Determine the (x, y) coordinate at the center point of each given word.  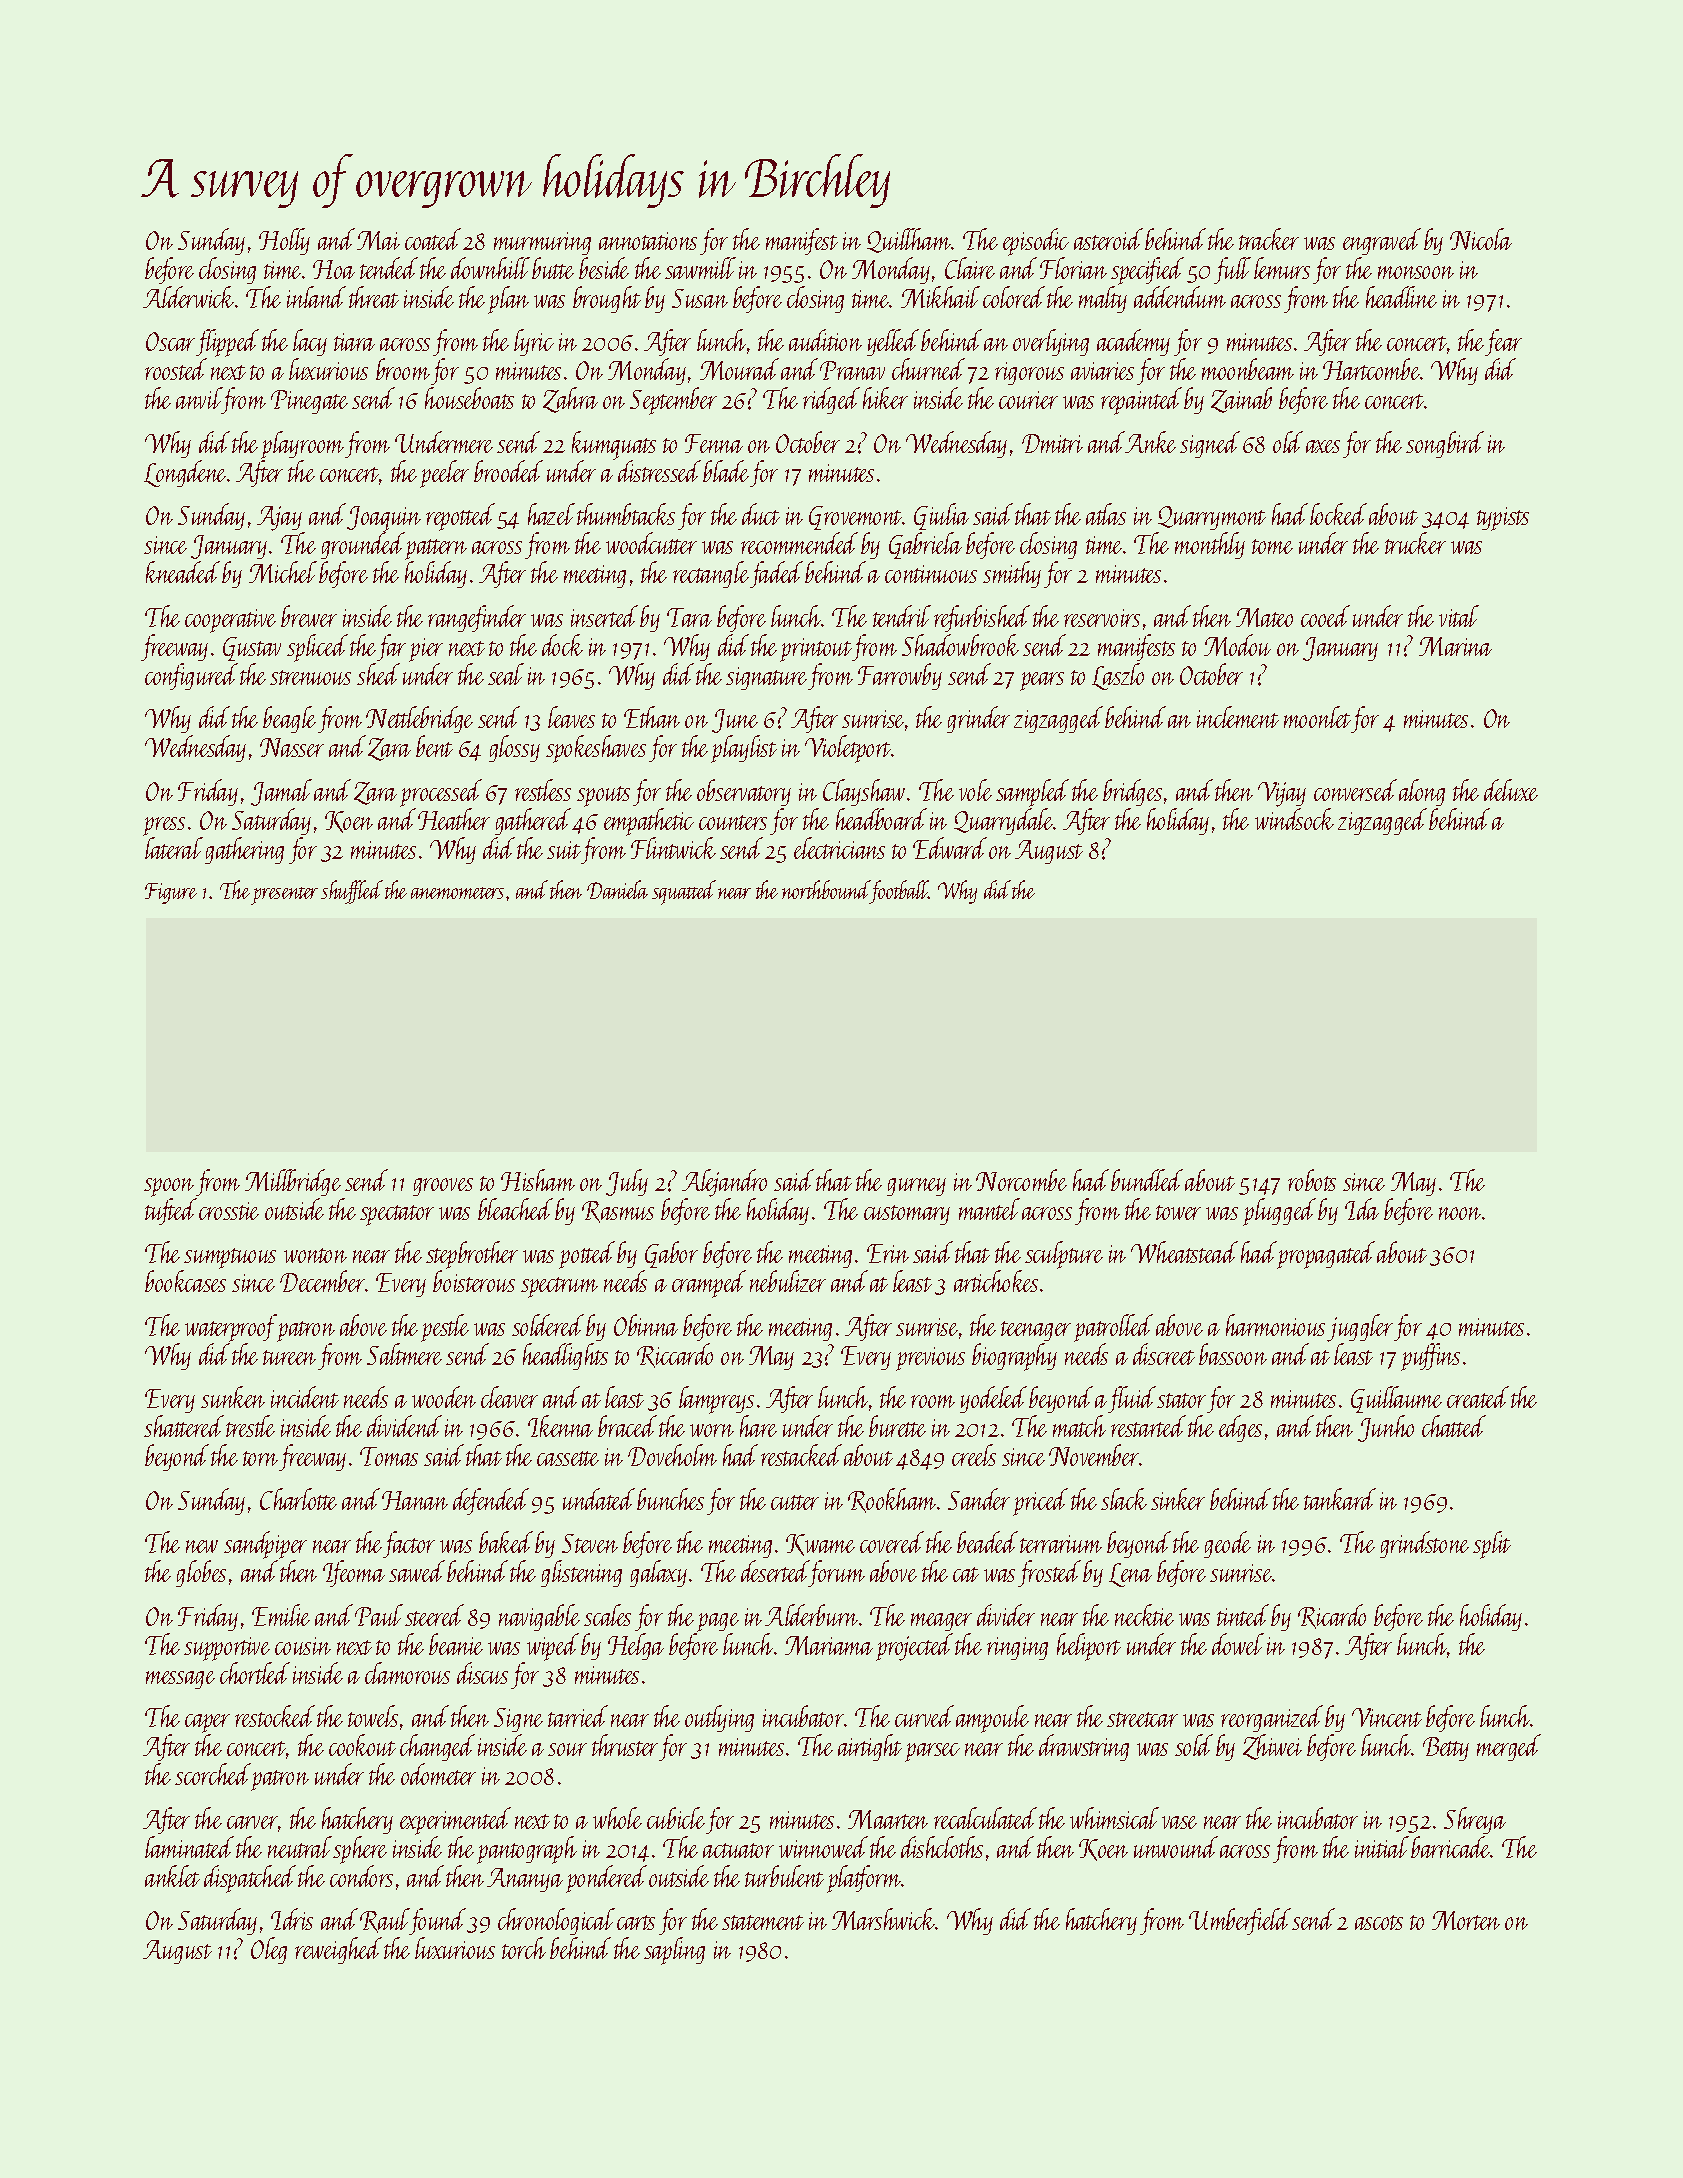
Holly (284, 241)
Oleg (269, 1950)
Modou (1237, 645)
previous (930, 1359)
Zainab (1241, 400)
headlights (565, 1356)
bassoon (1233, 1354)
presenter (284, 896)
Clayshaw (864, 792)
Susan (700, 298)
